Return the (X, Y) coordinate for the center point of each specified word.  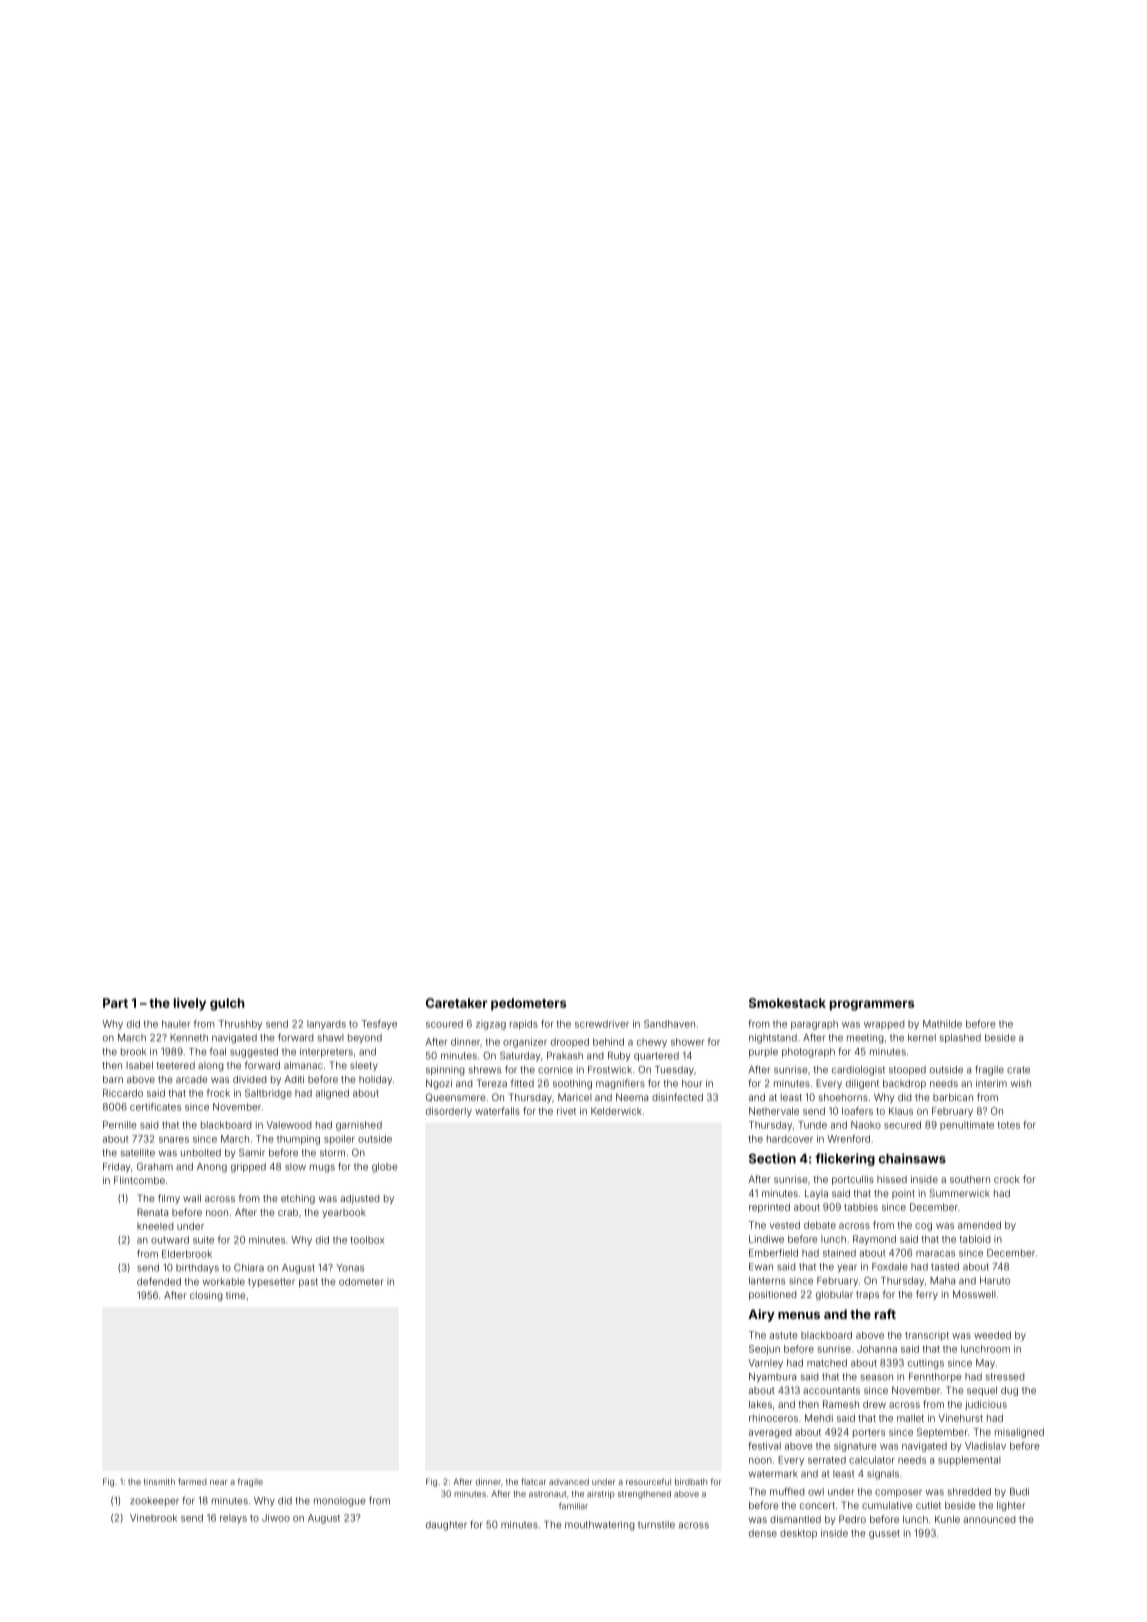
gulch (227, 1004)
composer (898, 1493)
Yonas (350, 1268)
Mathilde (942, 1024)
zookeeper (154, 1501)
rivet (566, 1111)
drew (874, 1404)
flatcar (533, 1481)
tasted (945, 1267)
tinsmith (159, 1481)
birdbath (691, 1481)
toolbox (367, 1240)
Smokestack (787, 1003)
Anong (212, 1168)
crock (1007, 1179)
